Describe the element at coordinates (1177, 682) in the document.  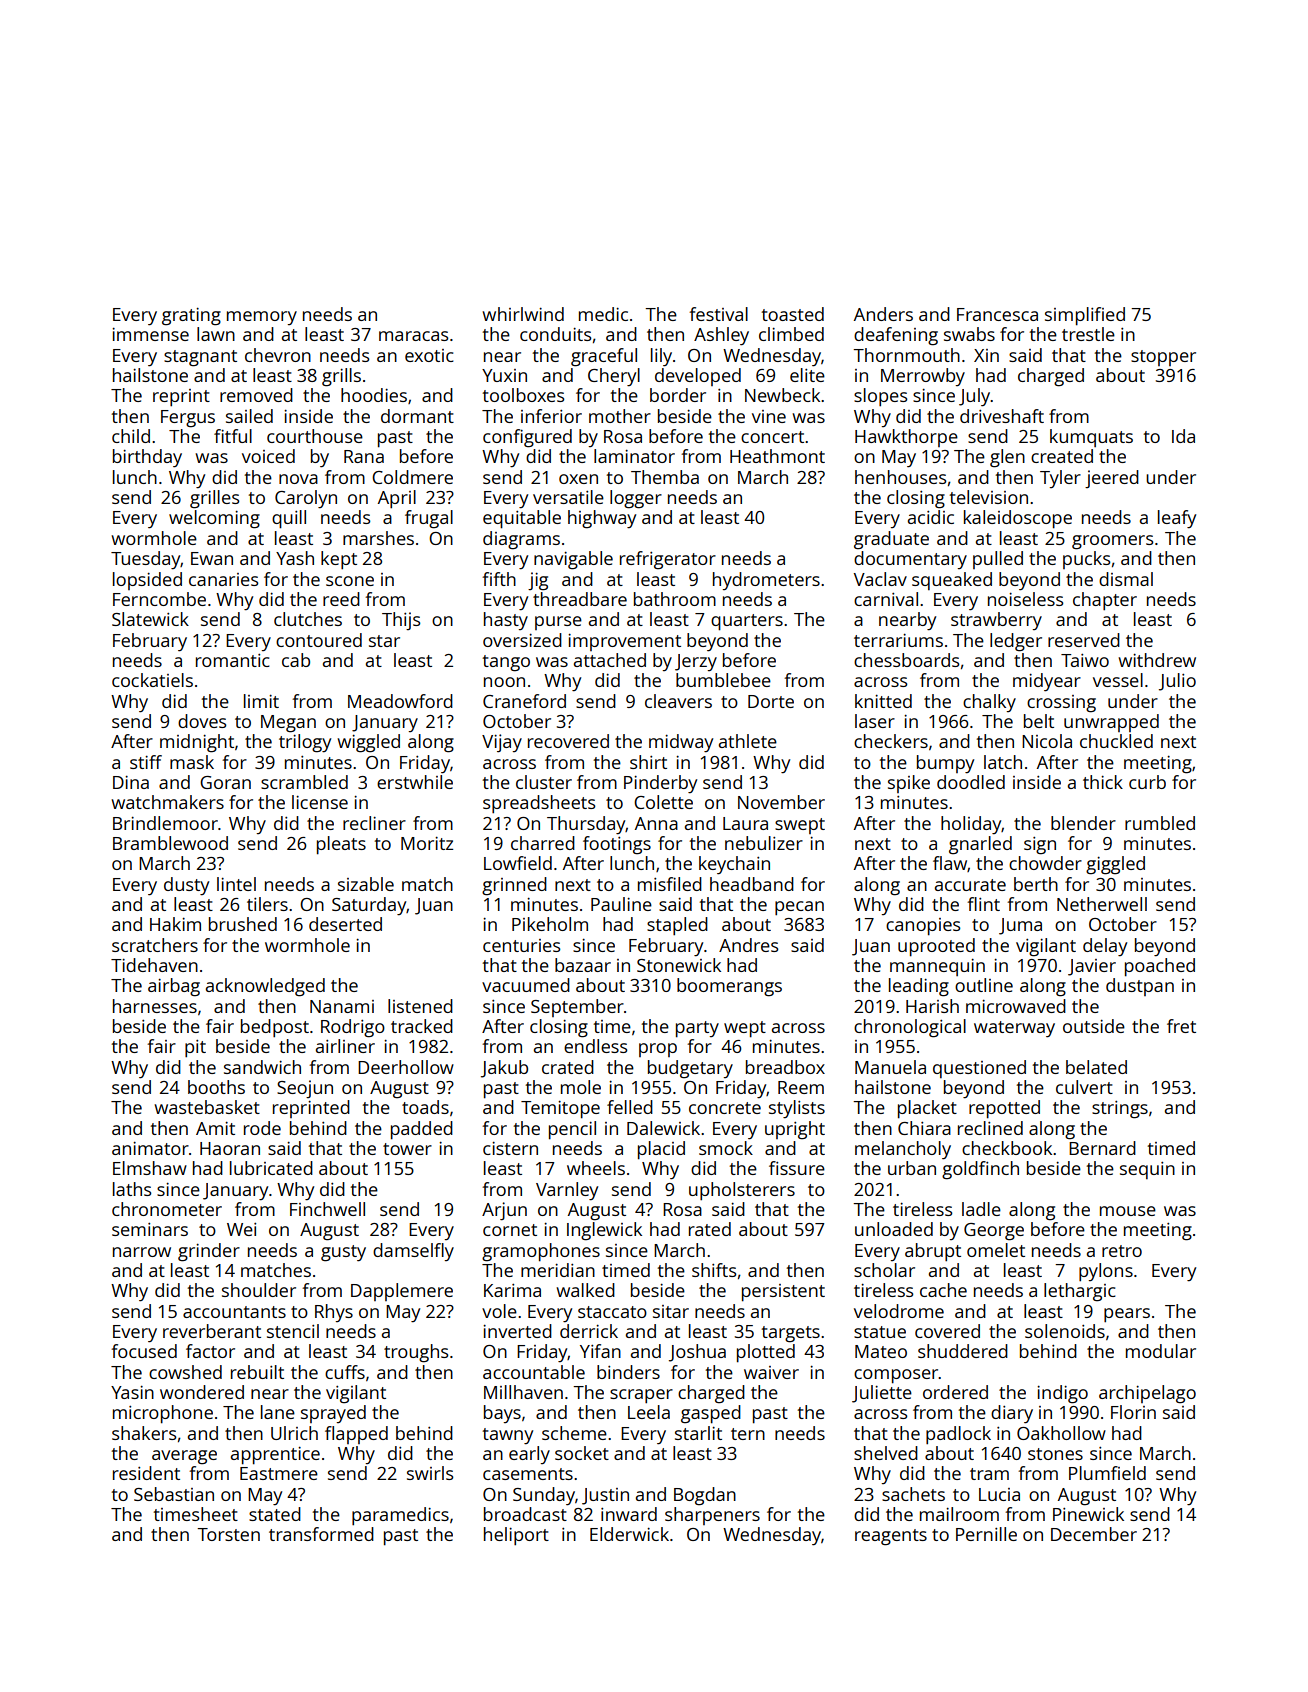
I see `Julio` at that location.
